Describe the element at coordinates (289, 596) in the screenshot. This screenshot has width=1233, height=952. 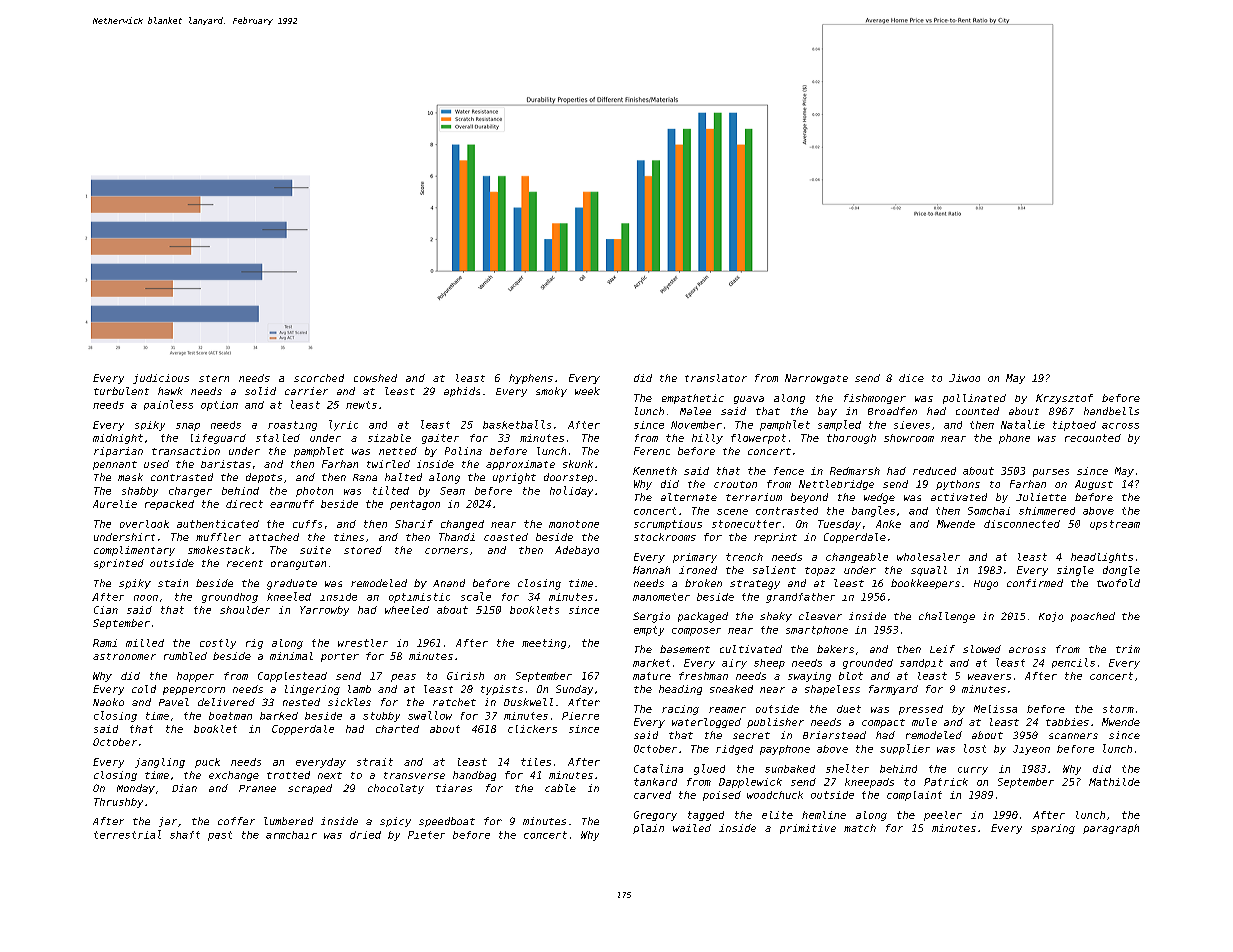
I see `kneeled` at that location.
